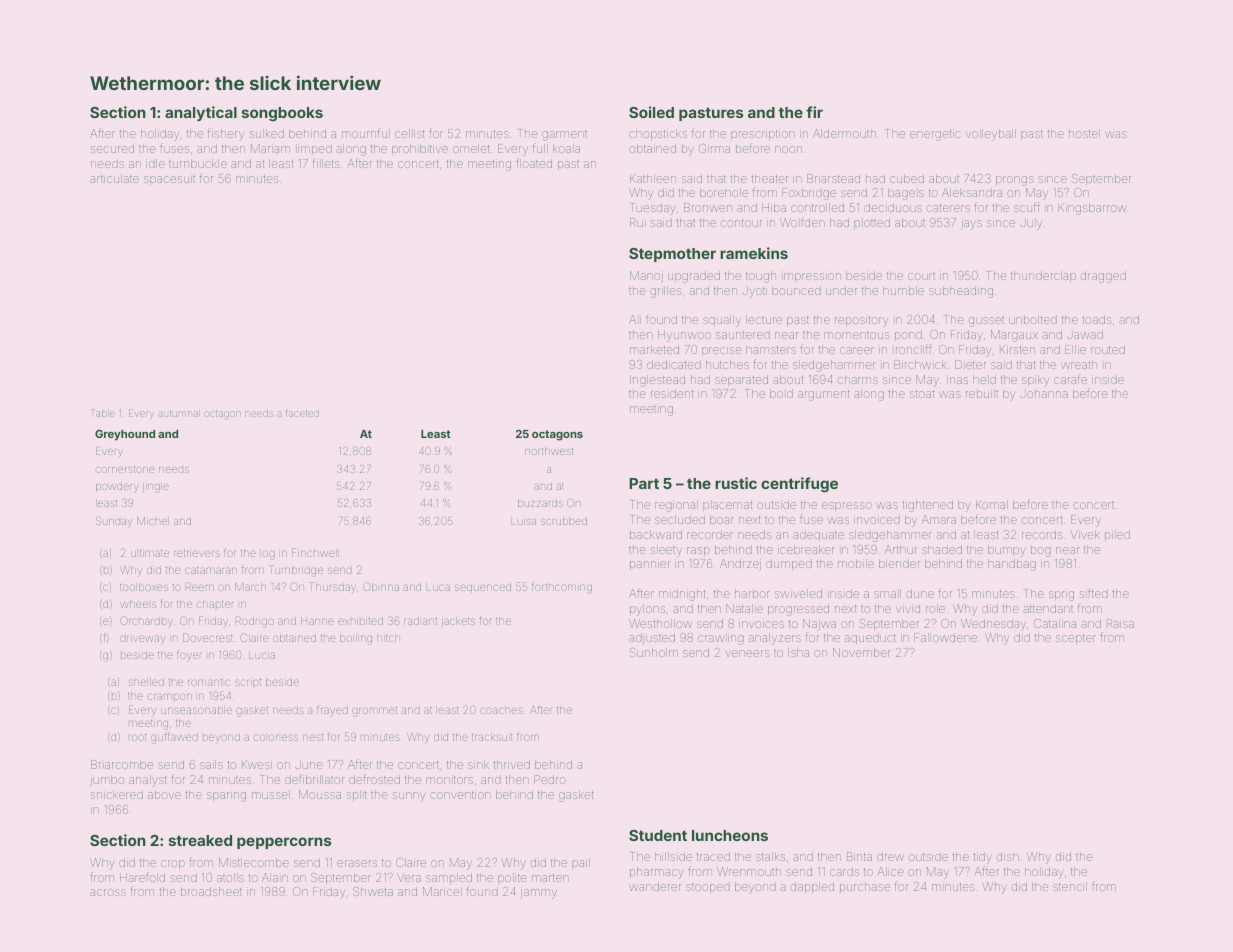  I want to click on Inglestead, so click(657, 381).
